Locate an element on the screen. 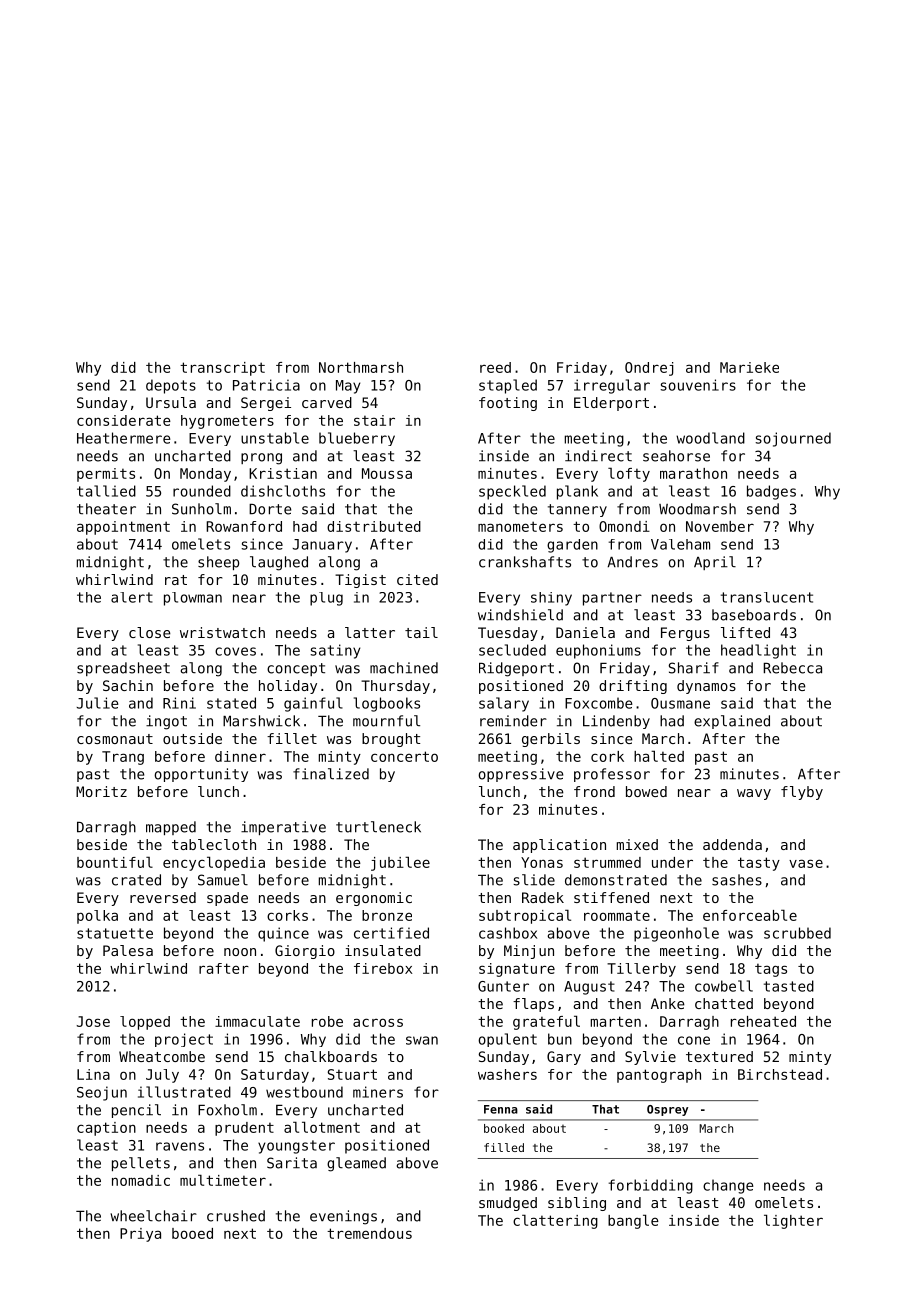 The width and height of the screenshot is (924, 1314). Marieke is located at coordinates (749, 367).
